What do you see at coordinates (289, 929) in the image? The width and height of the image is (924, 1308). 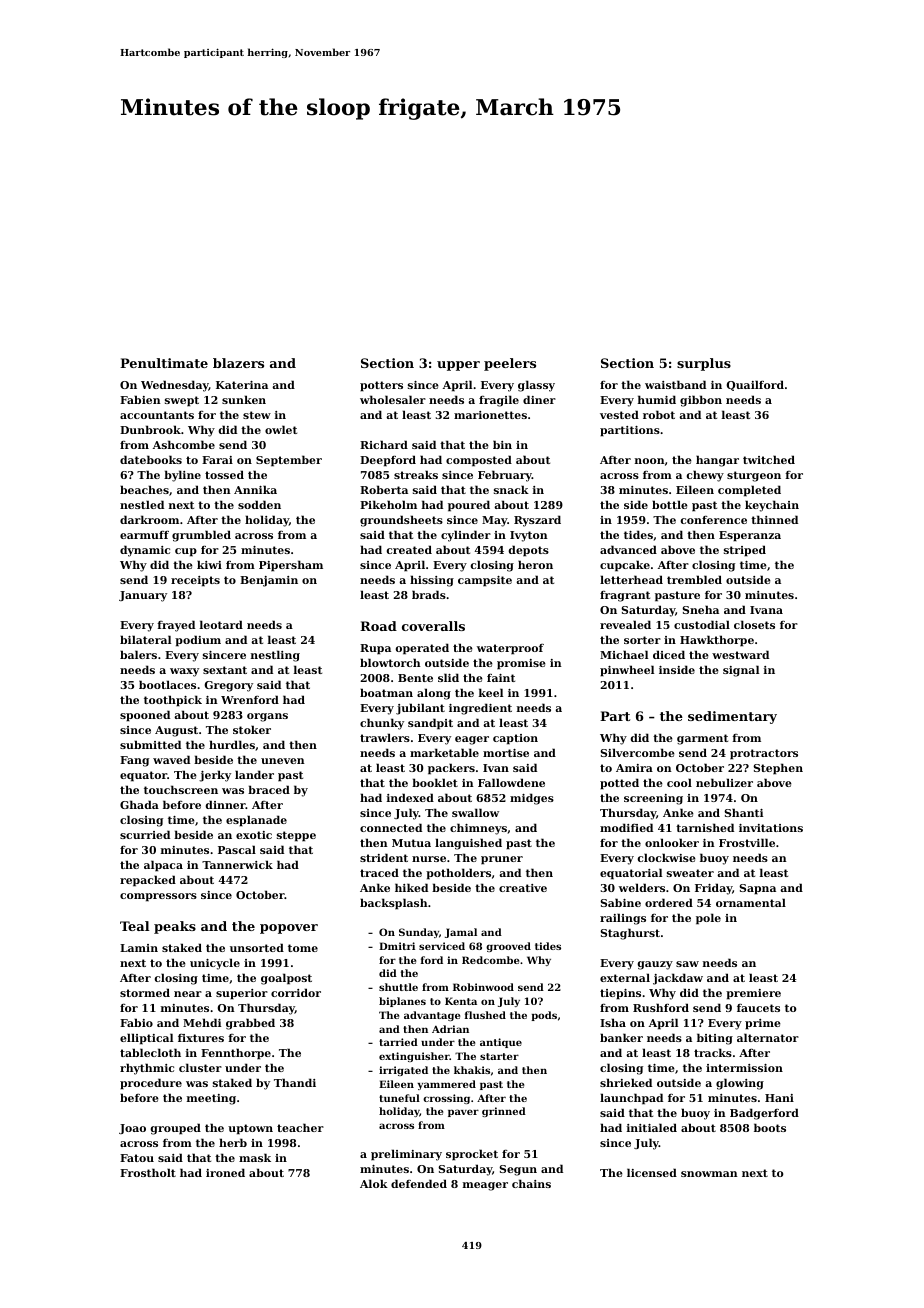 I see `popover` at bounding box center [289, 929].
